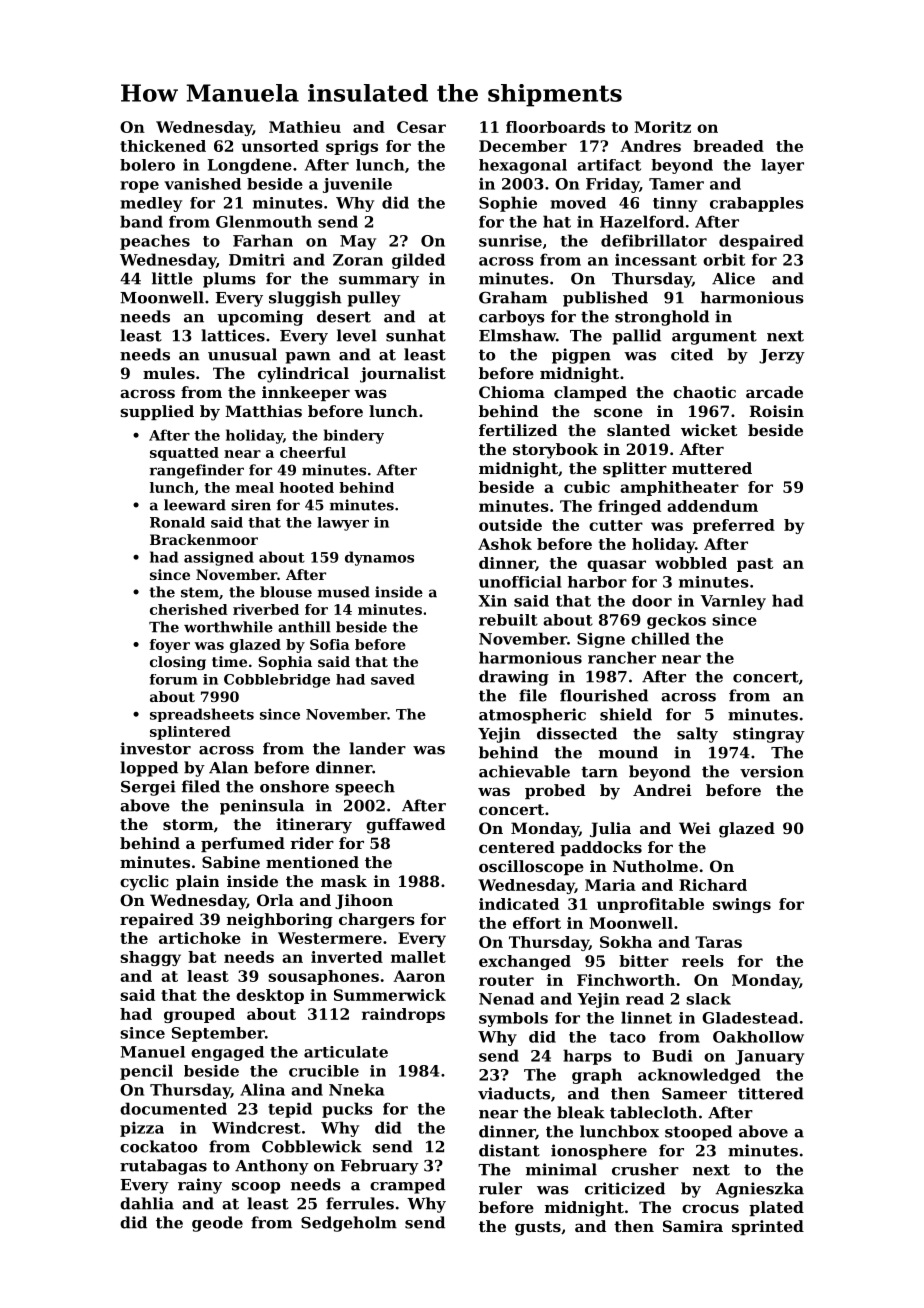 The width and height of the page is (924, 1308). I want to click on rancher, so click(622, 657).
